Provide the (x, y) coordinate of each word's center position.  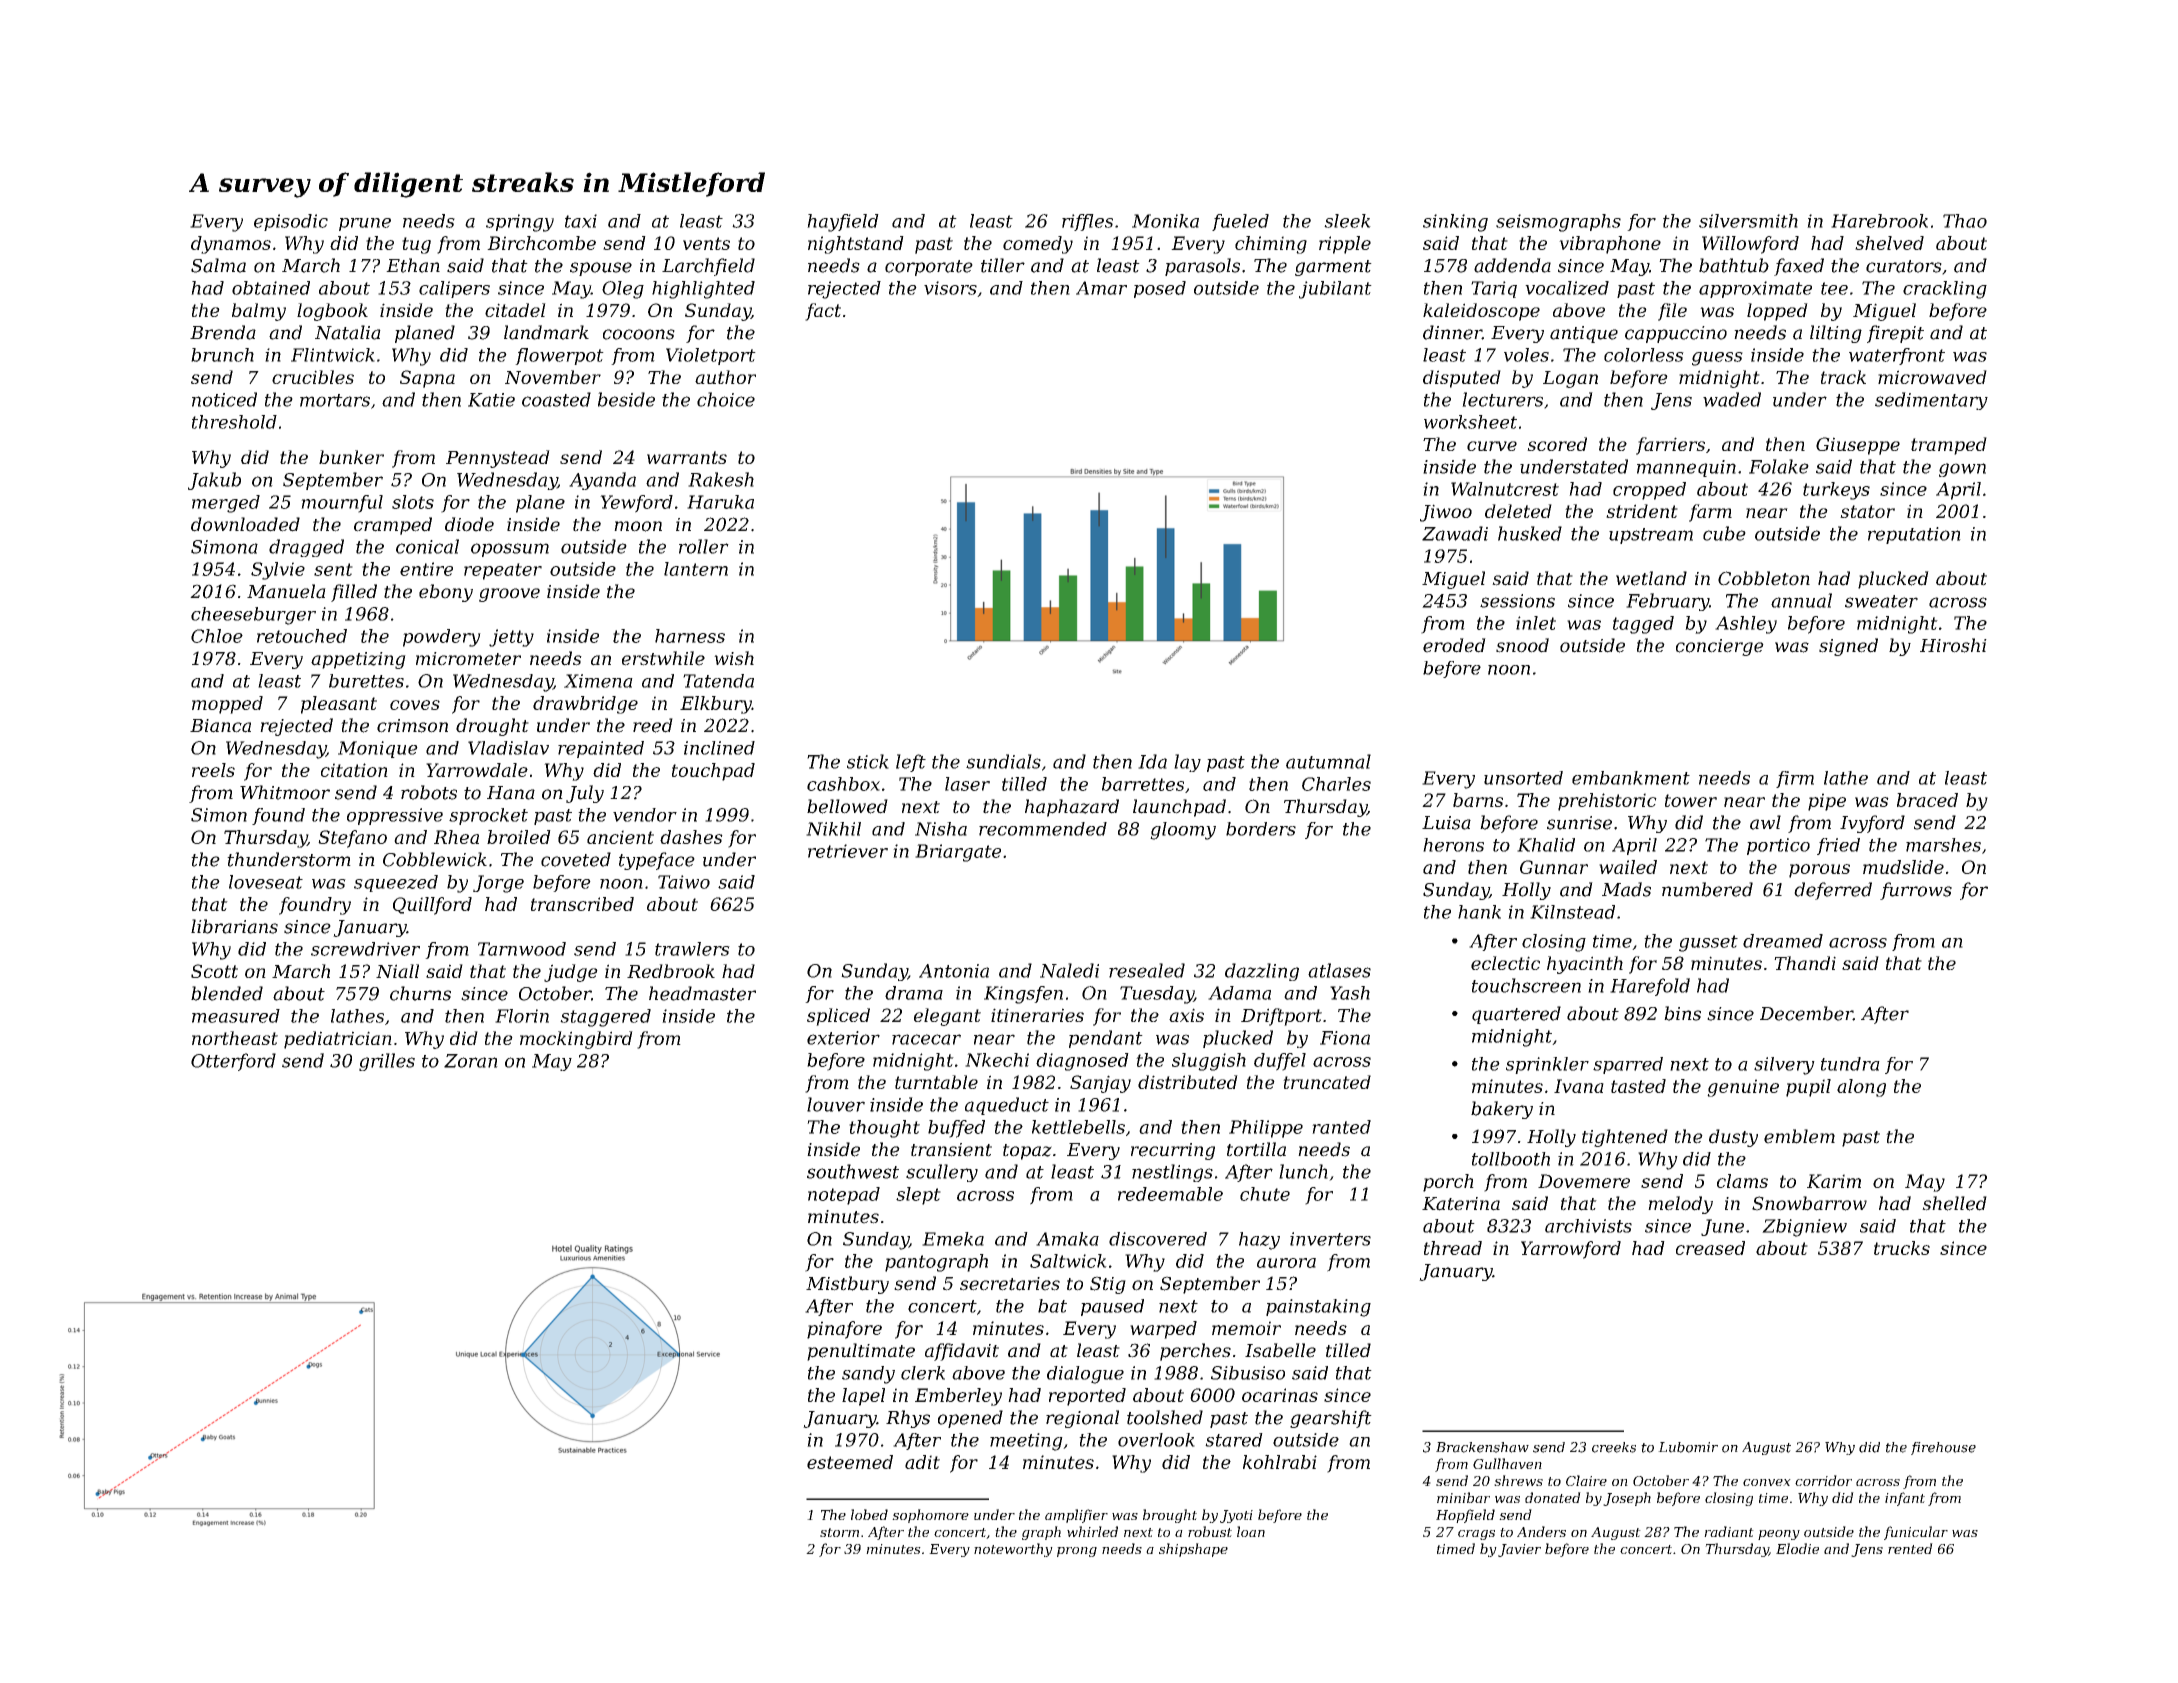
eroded (1454, 645)
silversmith (1748, 221)
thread (1453, 1248)
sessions (1517, 601)
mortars (335, 400)
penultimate (861, 1352)
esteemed (850, 1462)
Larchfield (708, 267)
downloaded (245, 524)
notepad (844, 1196)
